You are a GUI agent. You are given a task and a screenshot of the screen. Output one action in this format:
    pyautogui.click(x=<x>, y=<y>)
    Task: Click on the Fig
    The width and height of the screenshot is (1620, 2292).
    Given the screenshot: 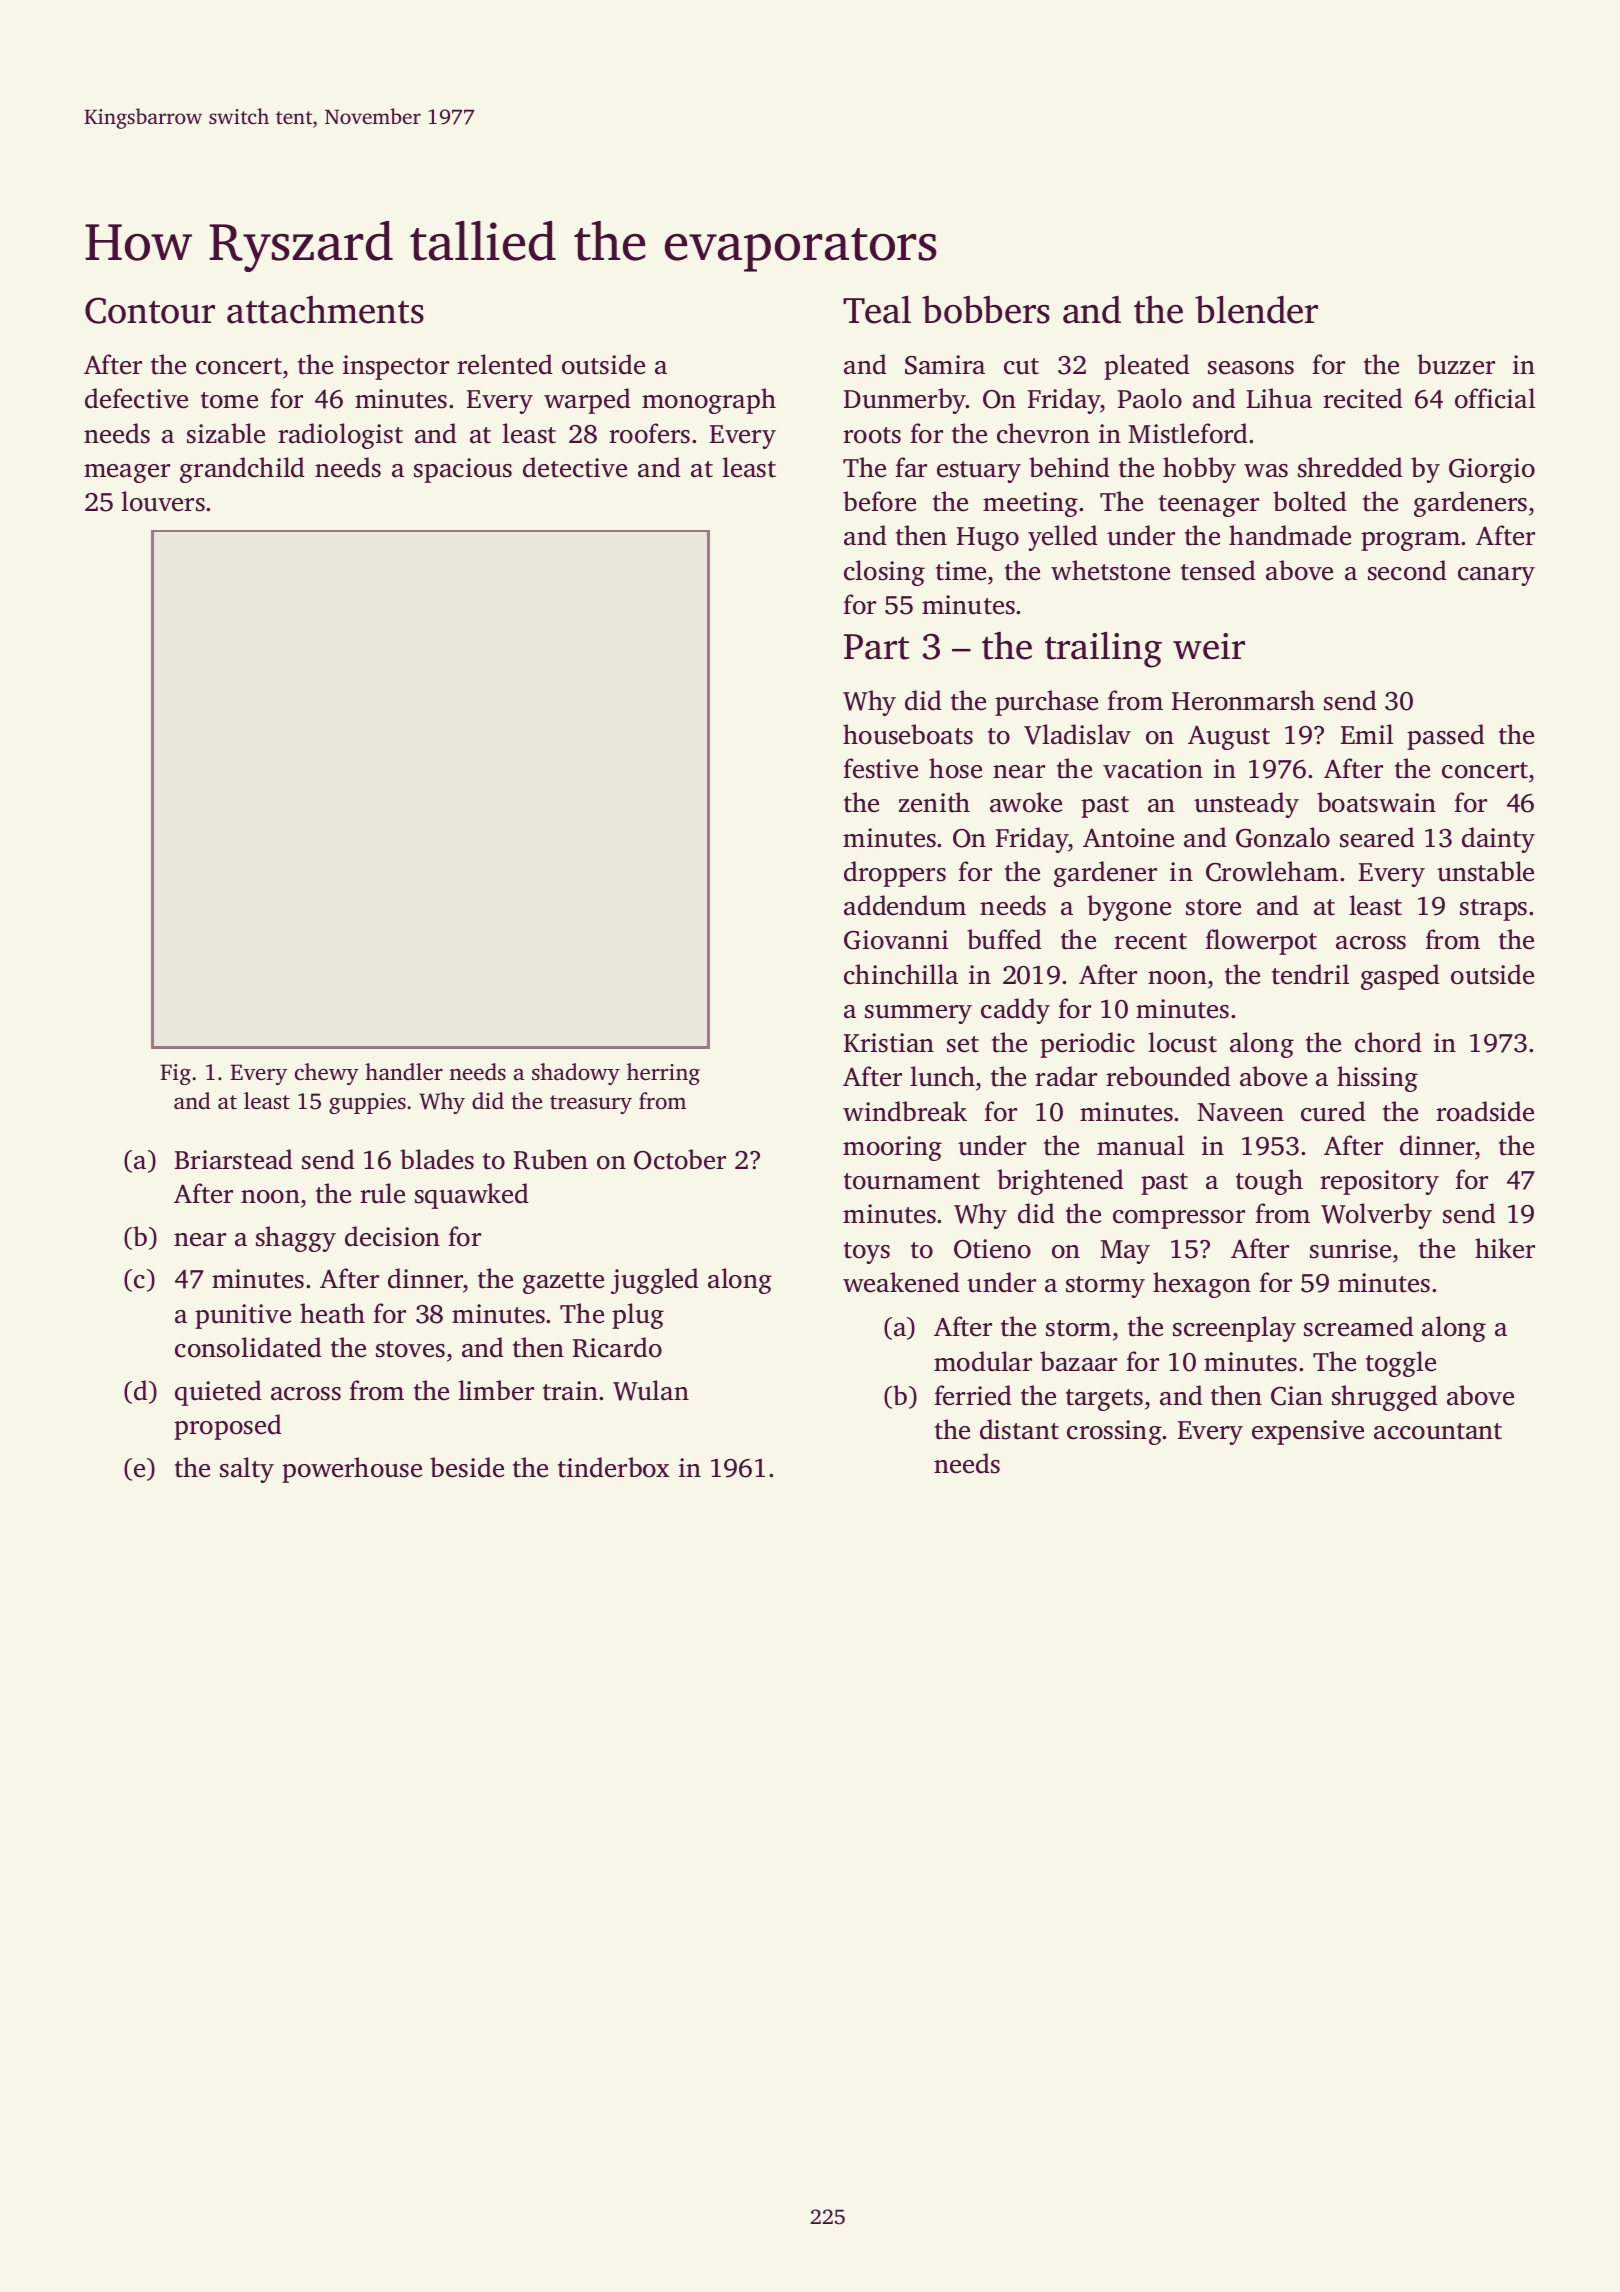 What is the action you would take?
    pyautogui.click(x=175, y=1074)
